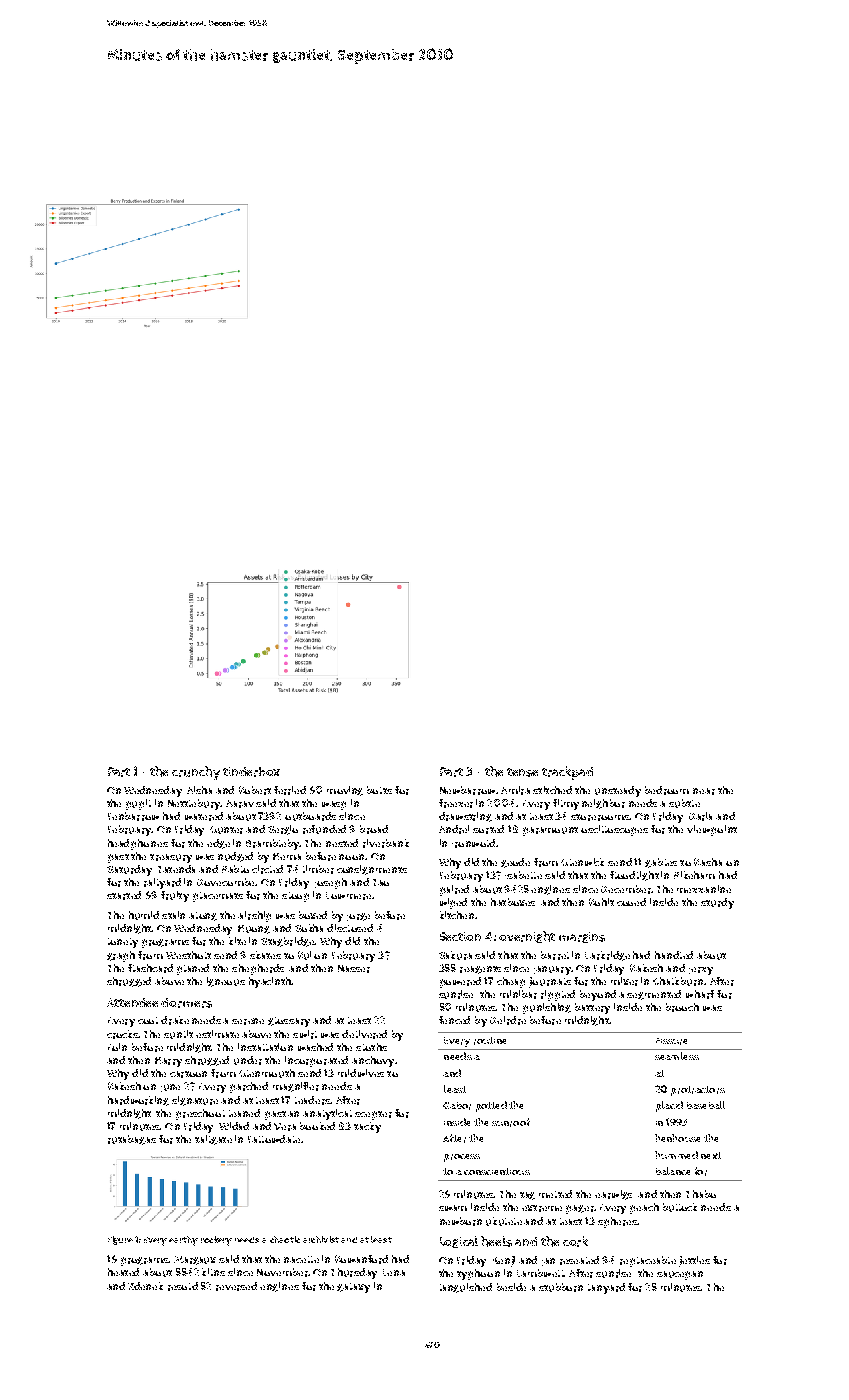  I want to click on rutabagas, so click(132, 1140).
